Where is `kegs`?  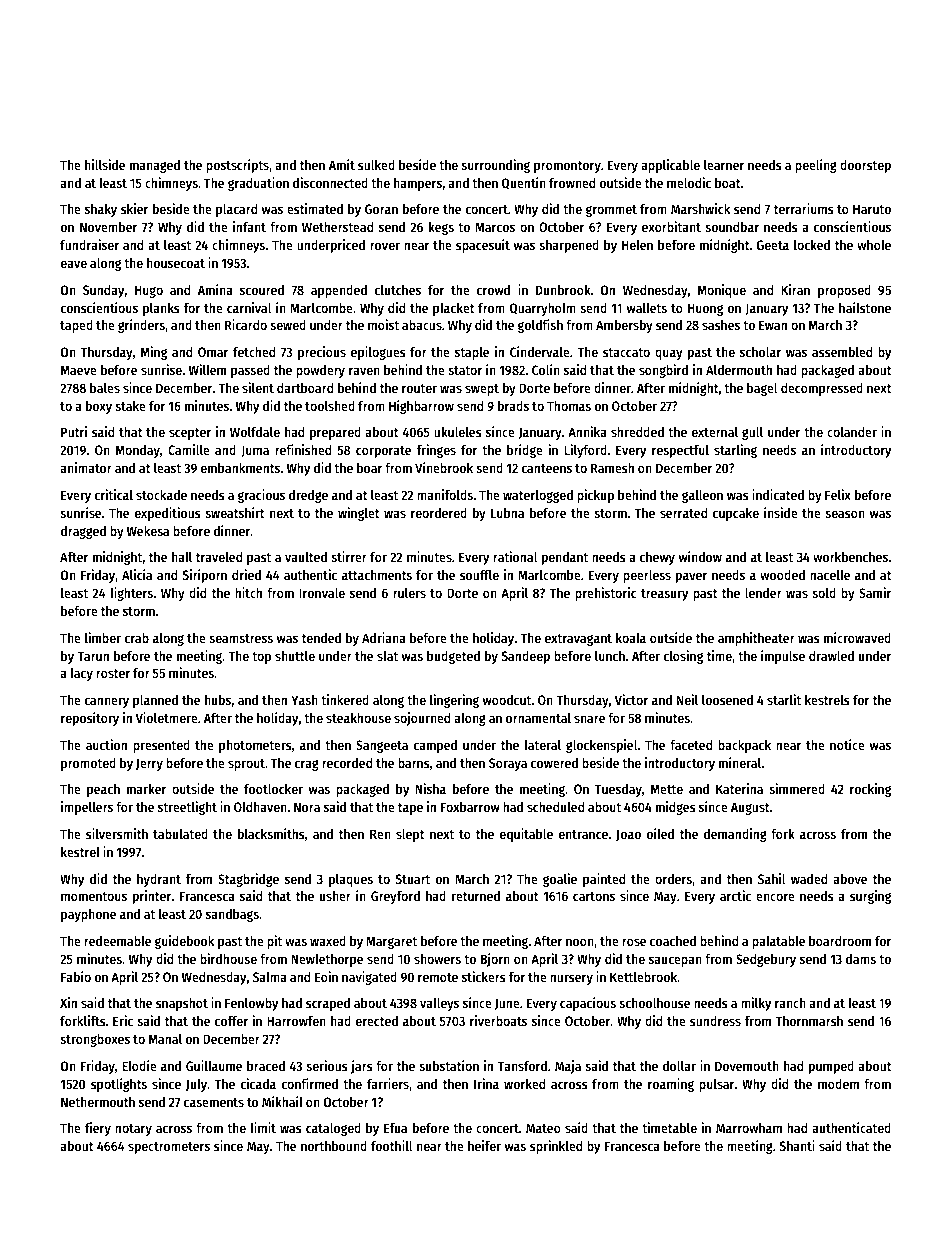
kegs is located at coordinates (441, 228).
